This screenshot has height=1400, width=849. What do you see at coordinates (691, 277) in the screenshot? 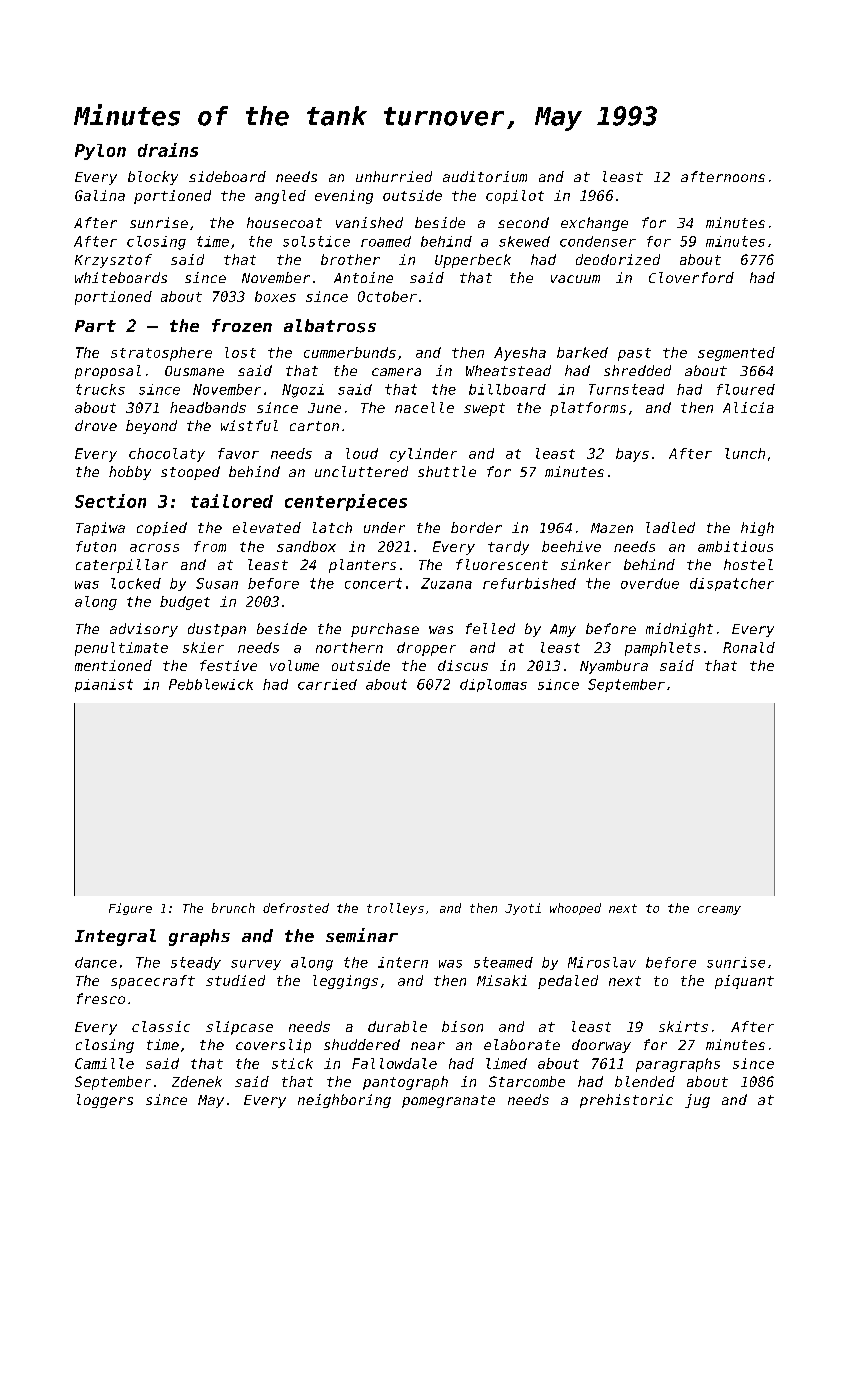
I see `Cloverford` at bounding box center [691, 277].
